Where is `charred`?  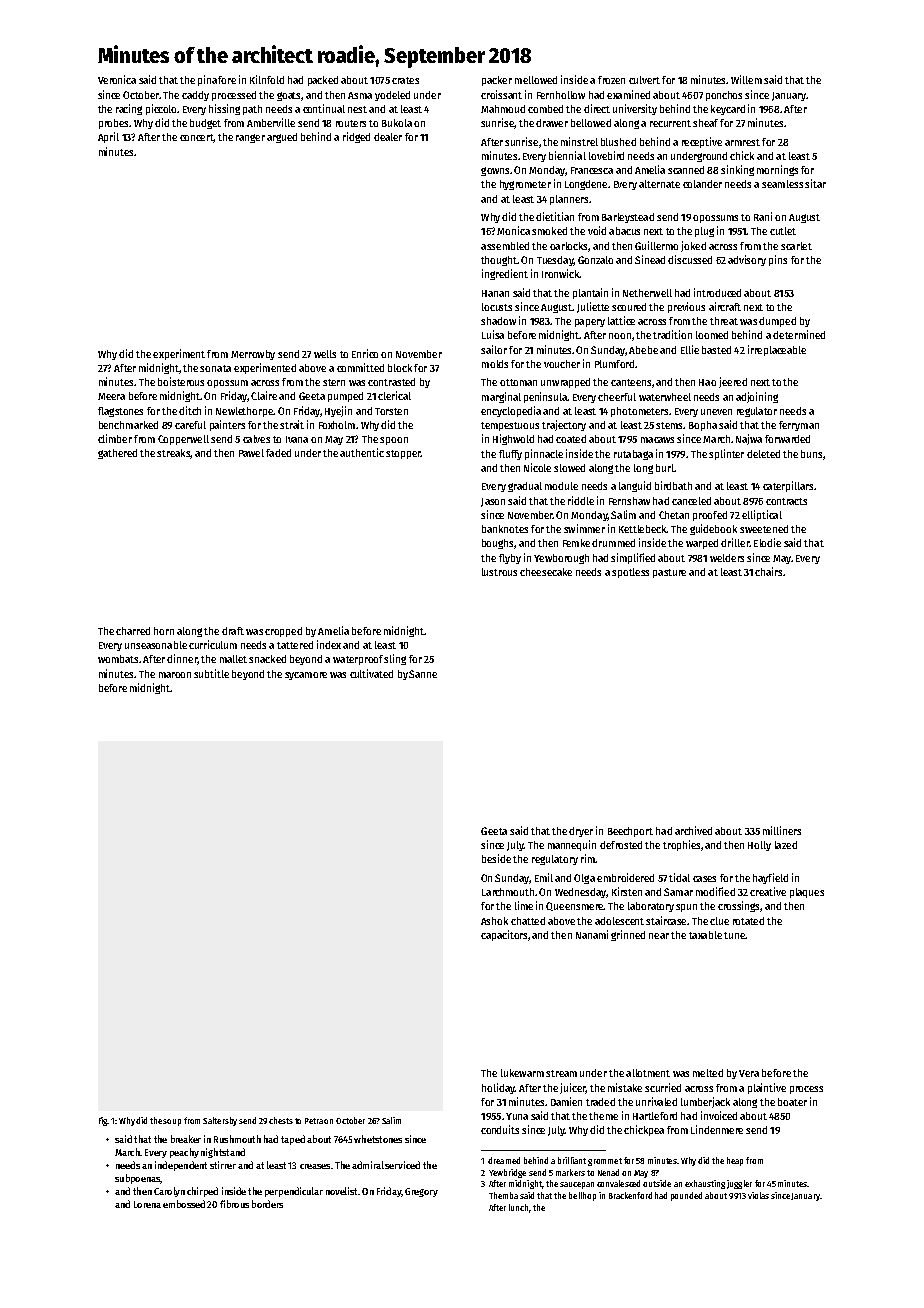 charred is located at coordinates (133, 631).
